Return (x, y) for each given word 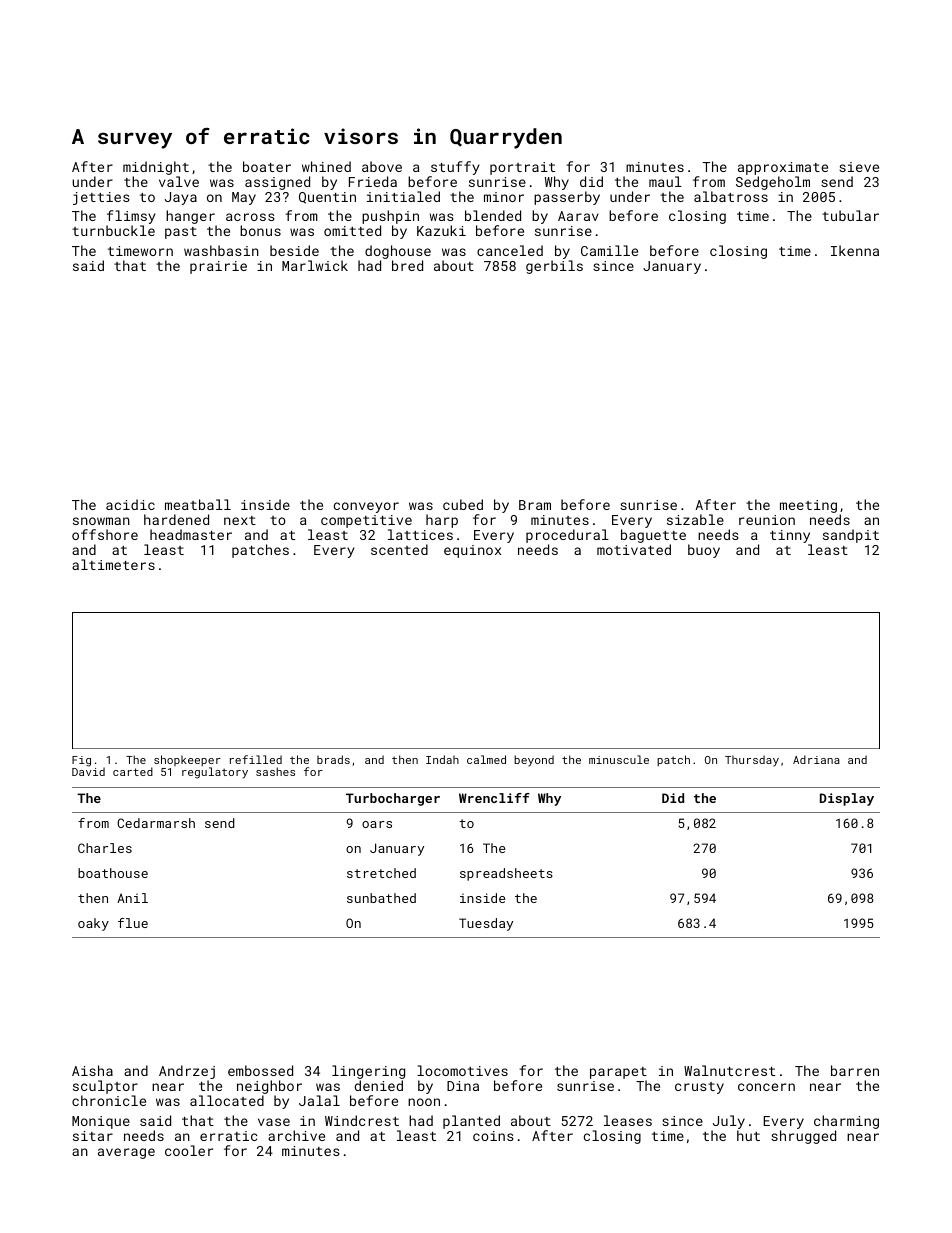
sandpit (851, 536)
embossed (260, 1070)
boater (267, 166)
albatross (731, 196)
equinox (472, 551)
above (382, 166)
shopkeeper (187, 761)
